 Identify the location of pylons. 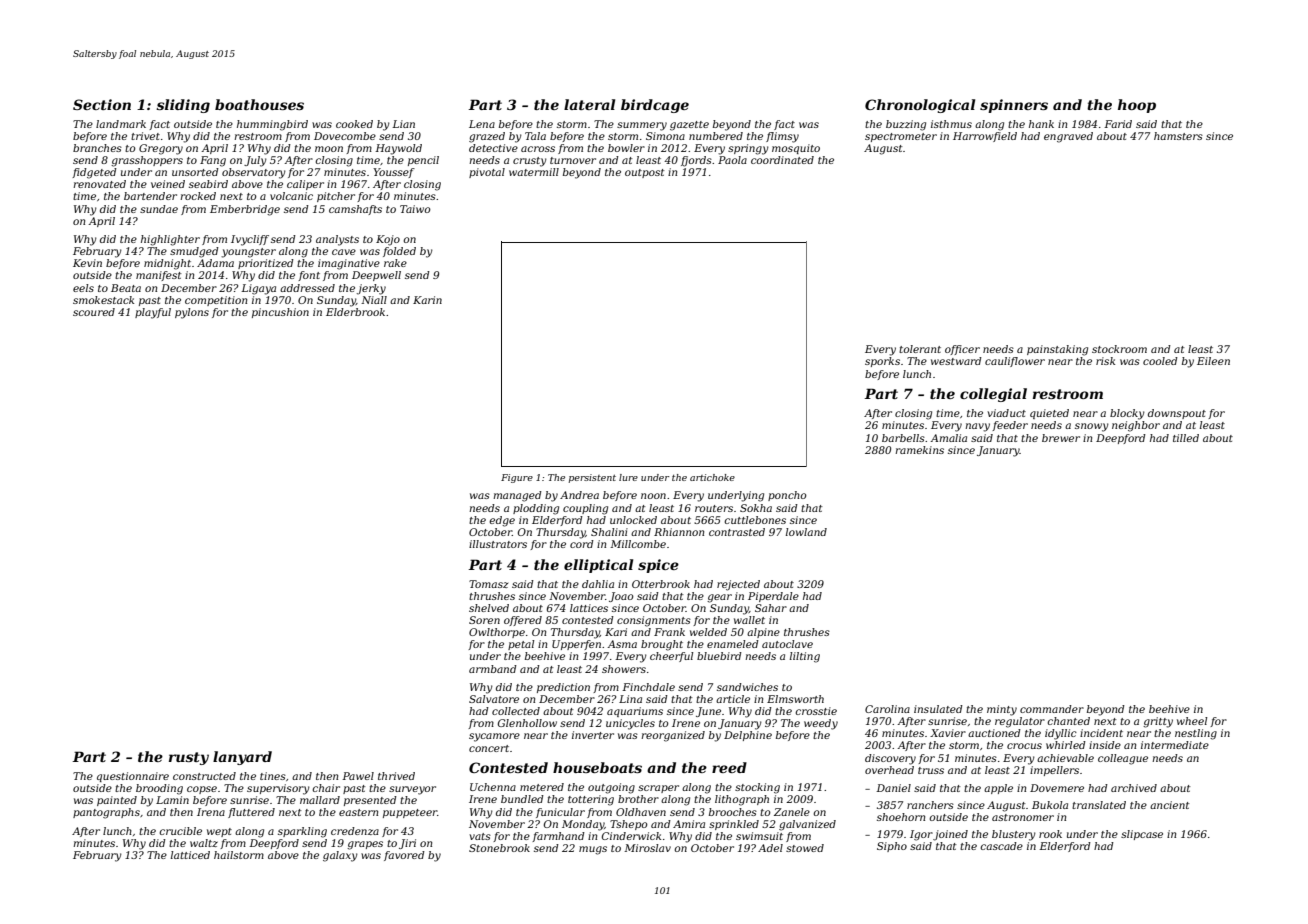
(192, 313).
